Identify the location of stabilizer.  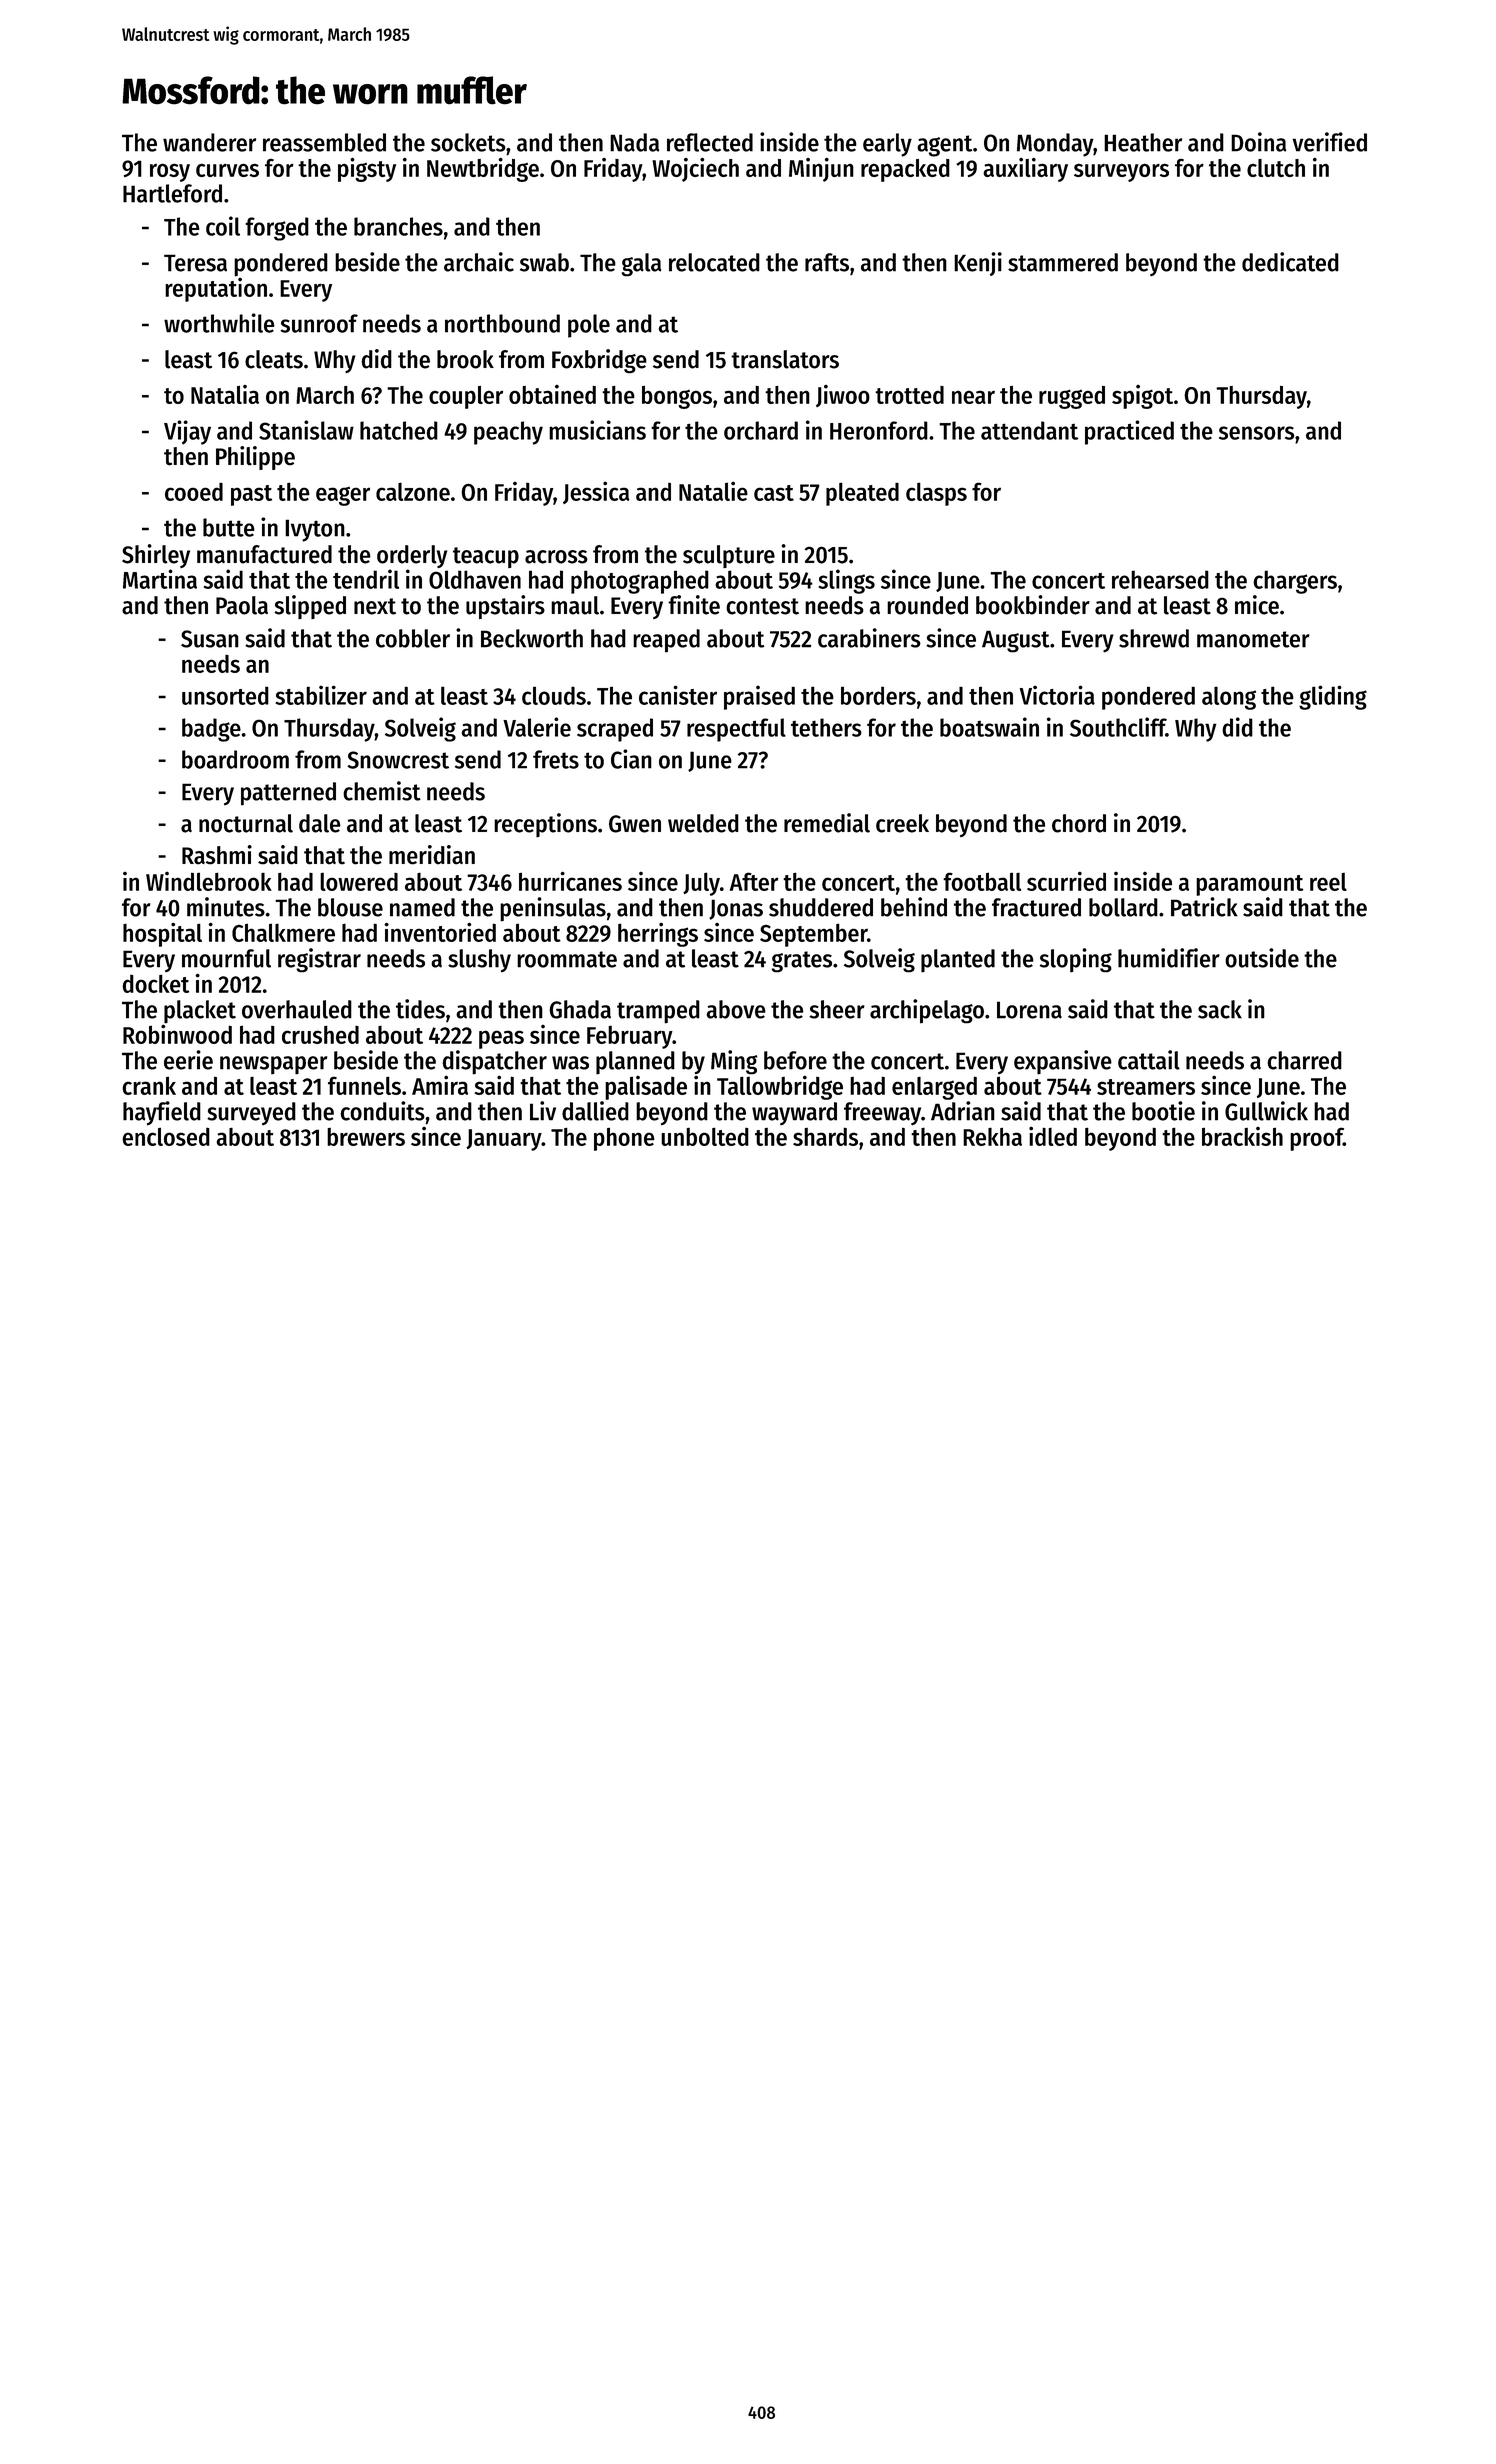
(321, 695).
